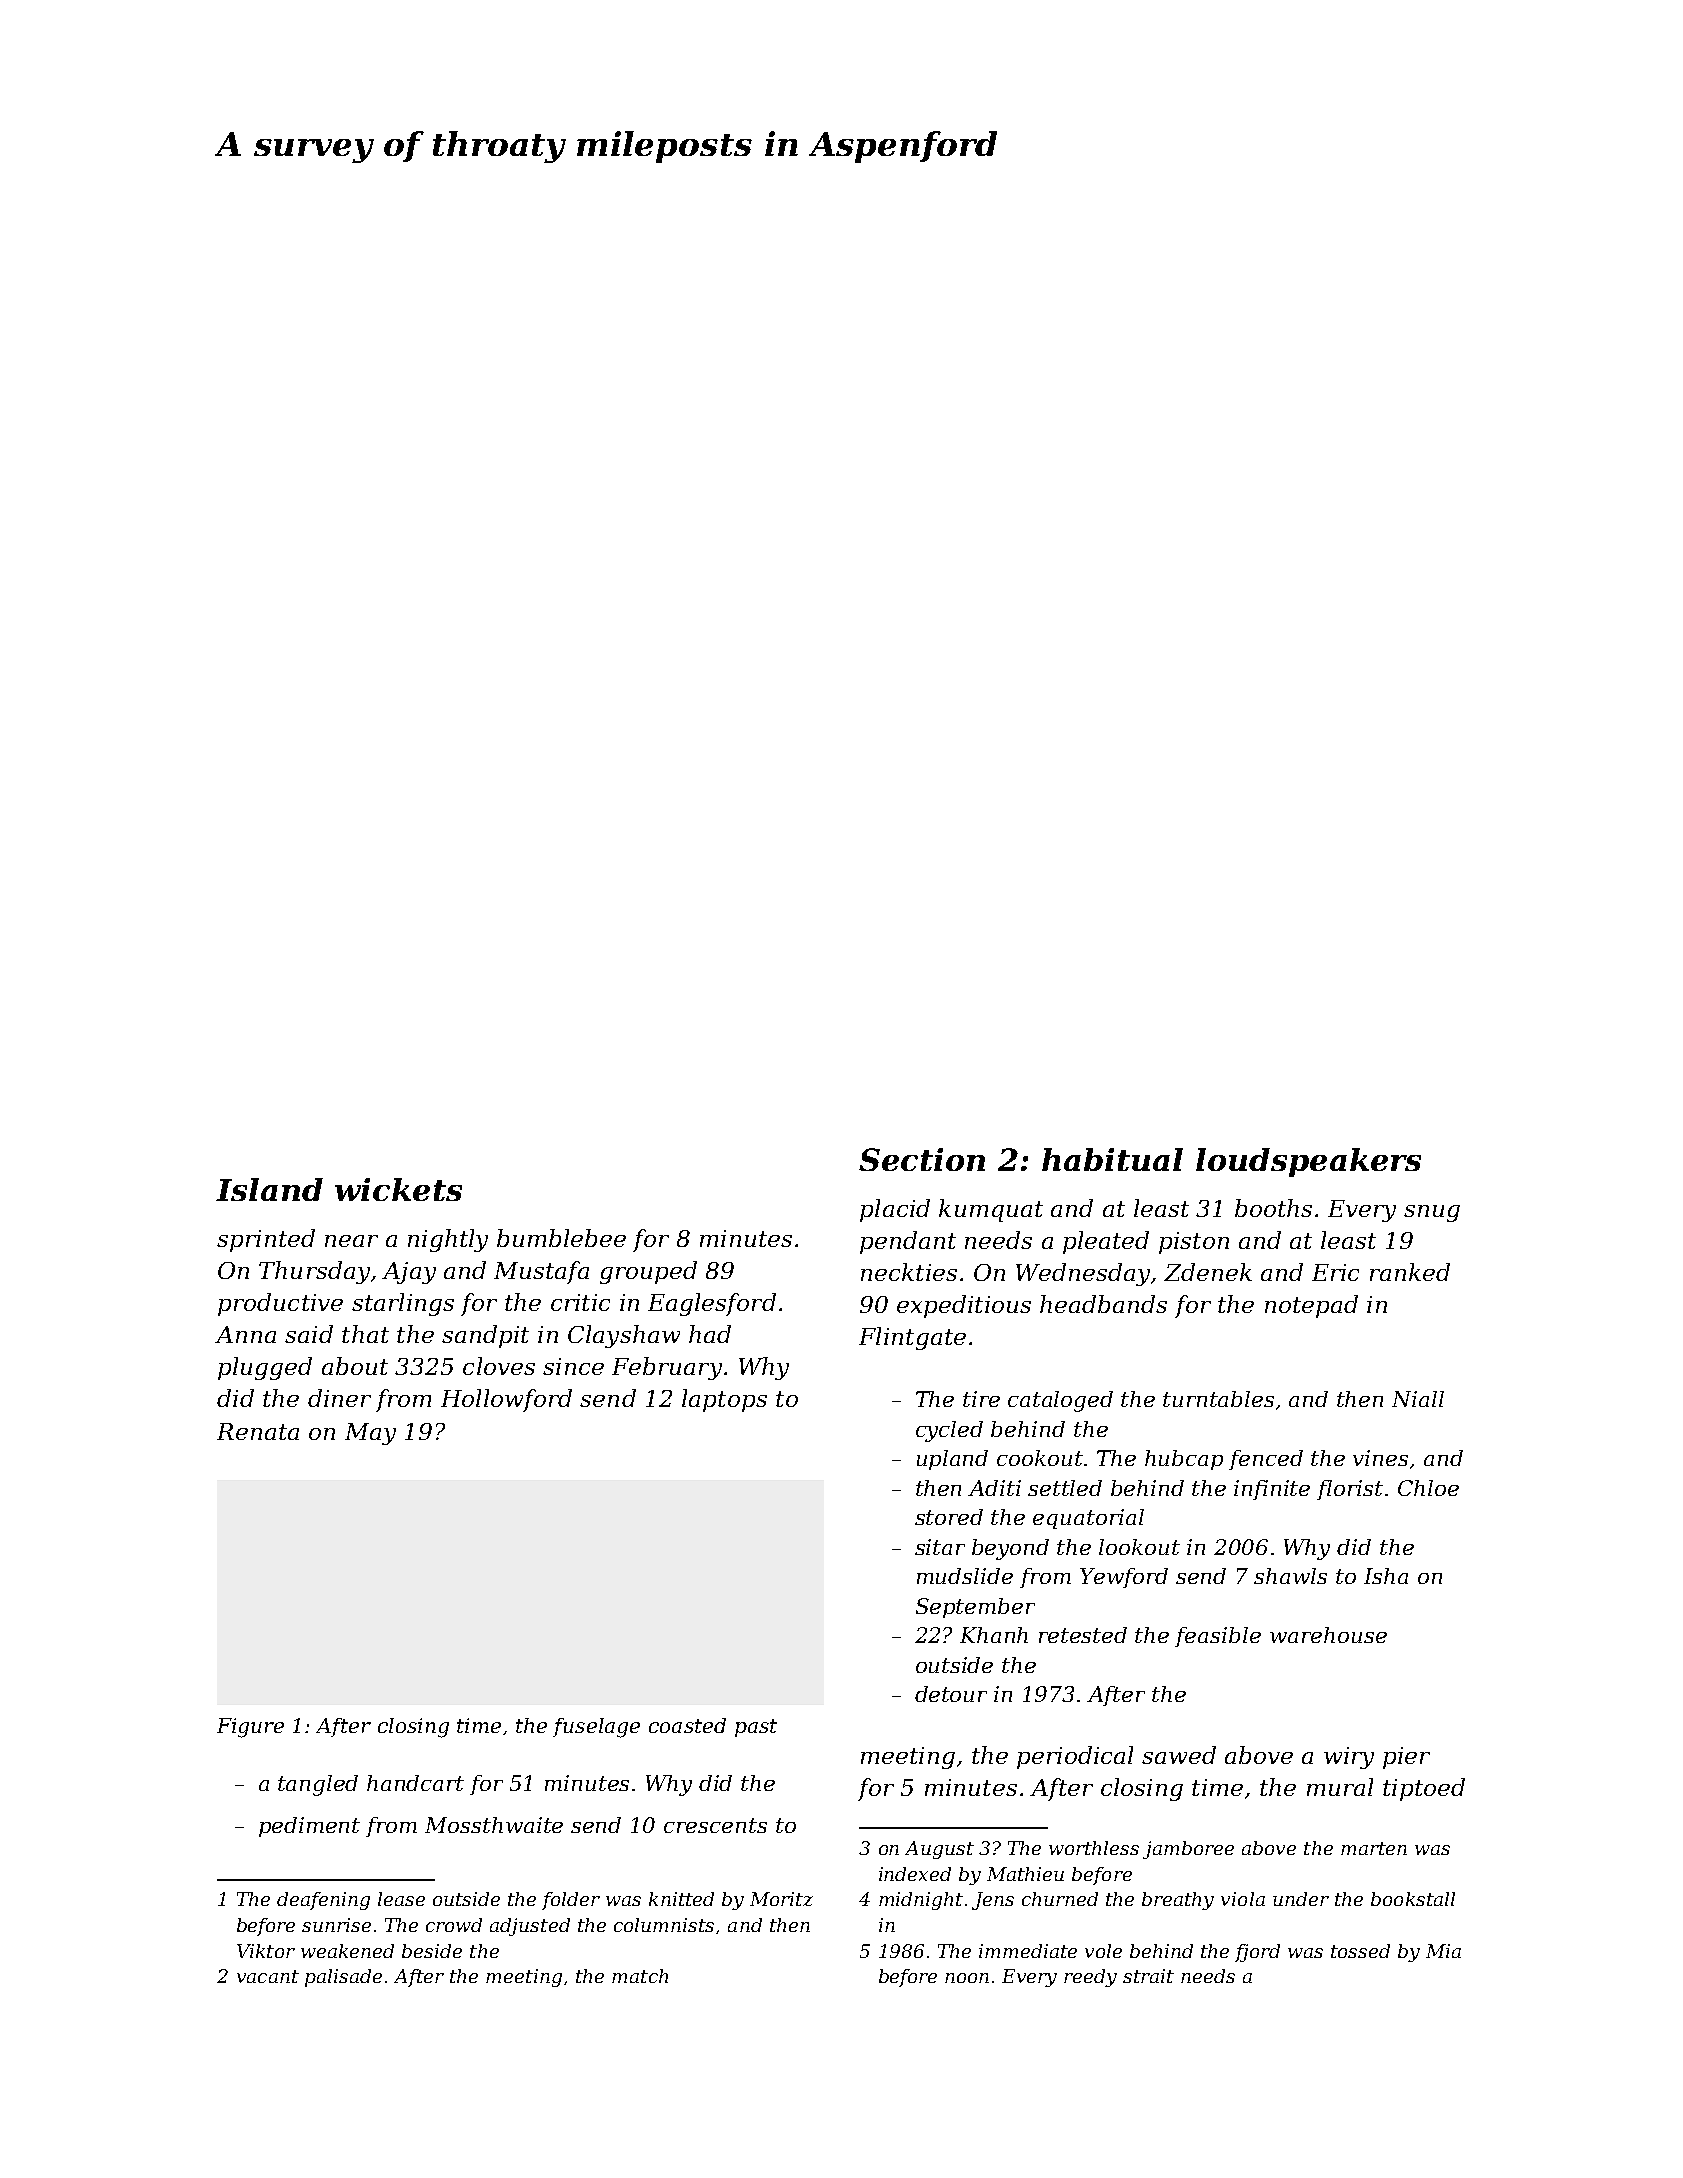  What do you see at coordinates (370, 1434) in the document?
I see `May` at bounding box center [370, 1434].
